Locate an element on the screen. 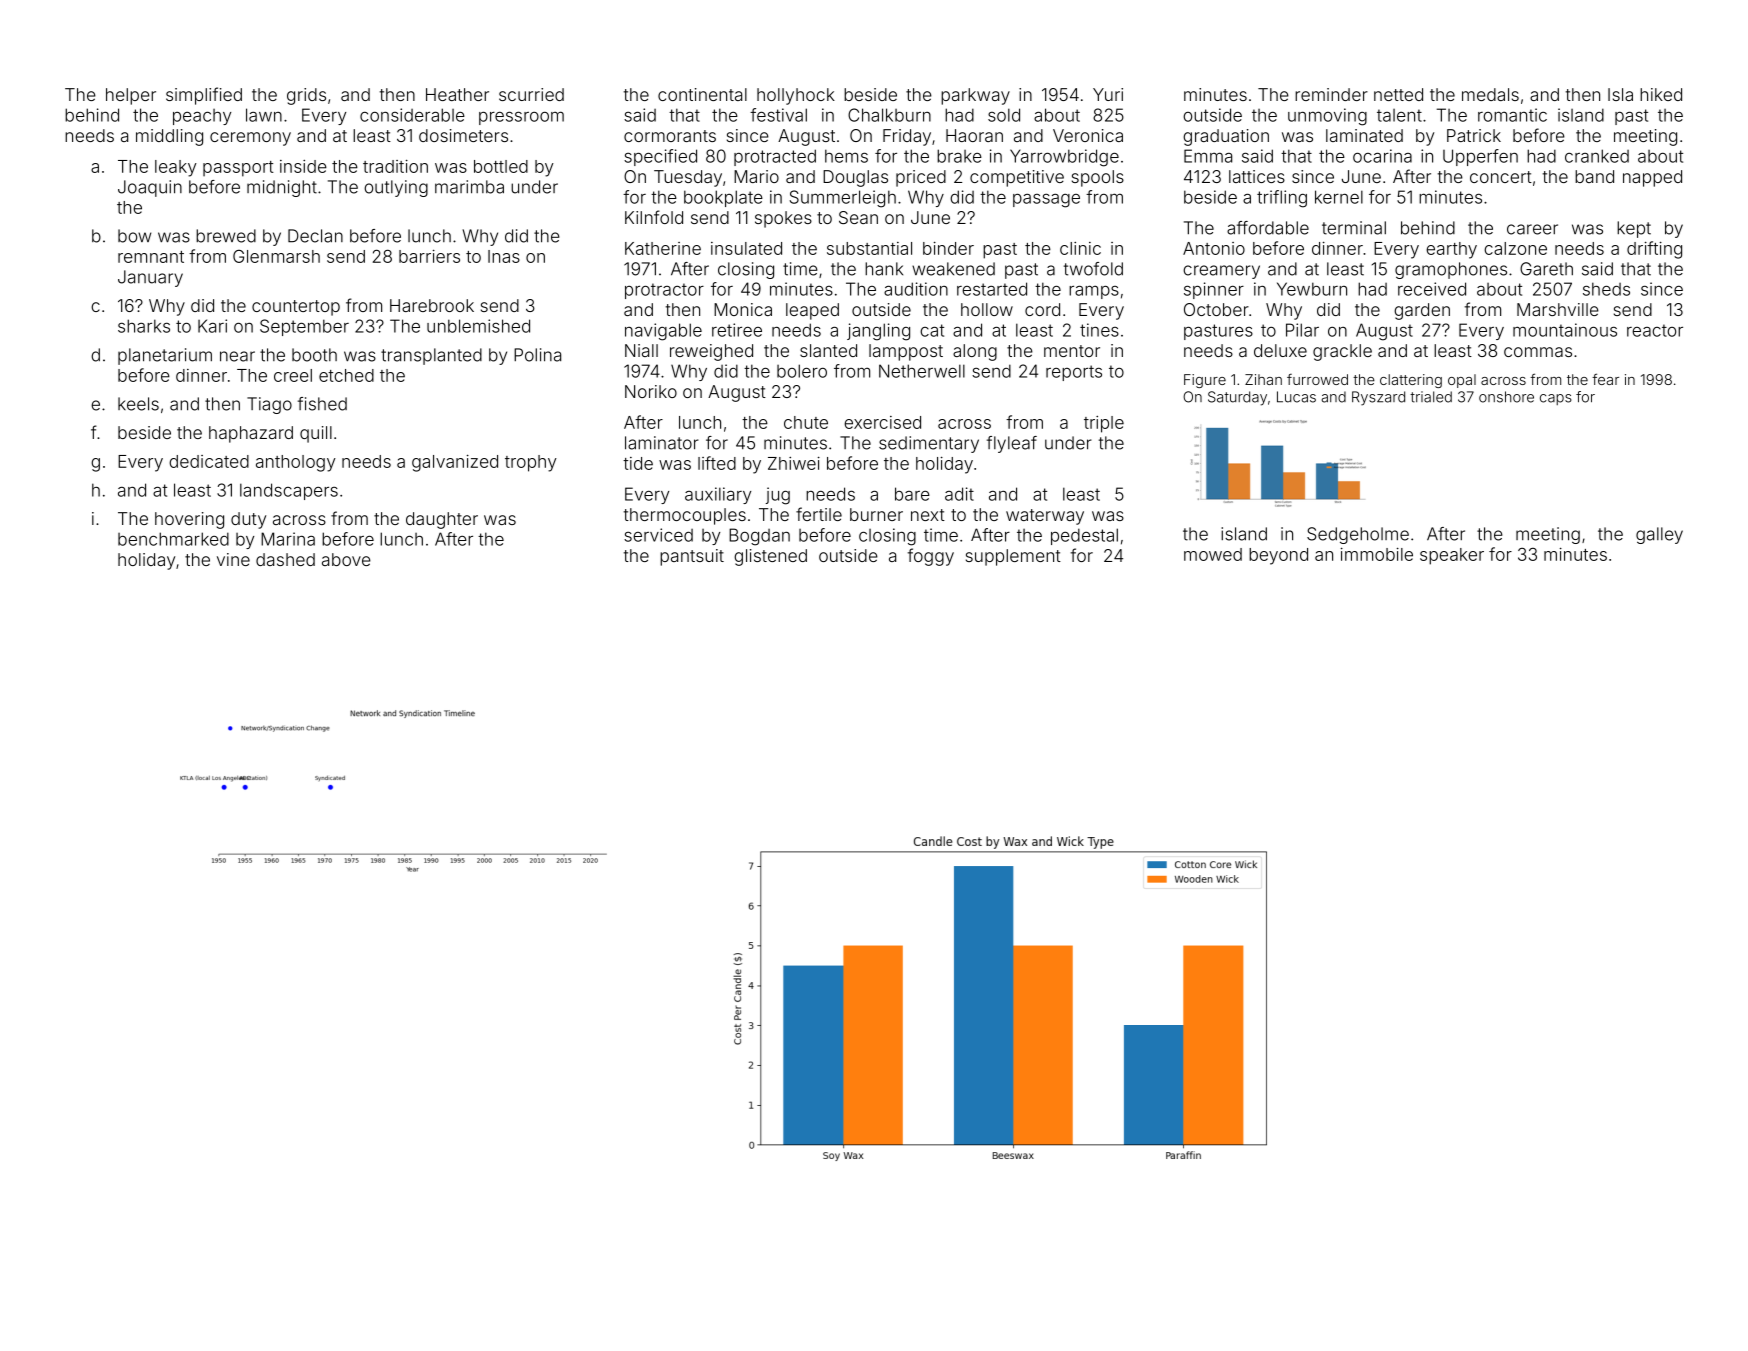 This screenshot has width=1748, height=1351. continental is located at coordinates (702, 94).
